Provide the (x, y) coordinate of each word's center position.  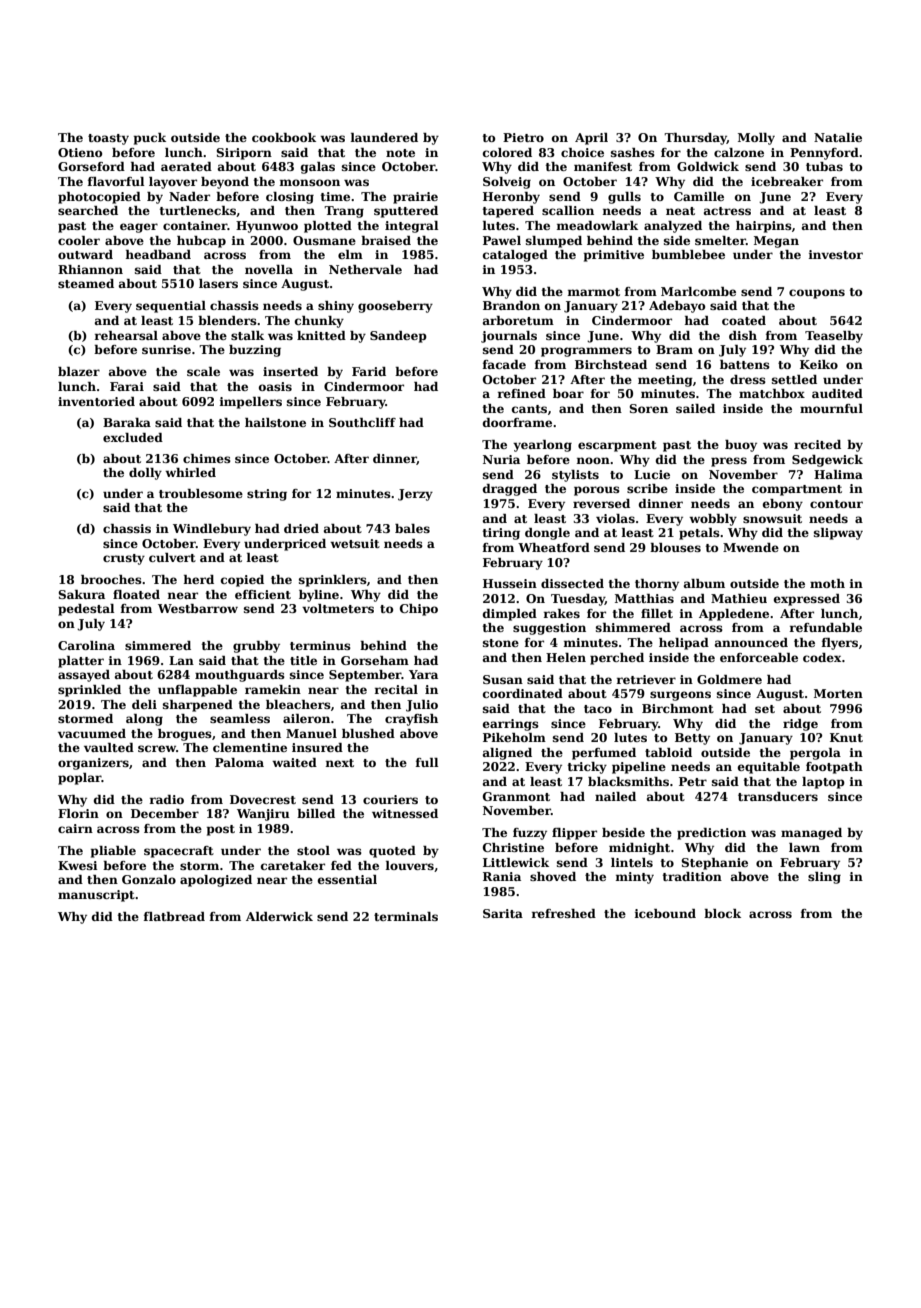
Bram (674, 349)
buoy (741, 446)
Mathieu (739, 598)
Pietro (523, 137)
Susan (503, 679)
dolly (145, 474)
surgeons (680, 696)
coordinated (523, 693)
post (220, 830)
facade (504, 364)
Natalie (838, 137)
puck (149, 139)
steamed (86, 283)
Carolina (86, 645)
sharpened (198, 706)
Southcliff (362, 422)
